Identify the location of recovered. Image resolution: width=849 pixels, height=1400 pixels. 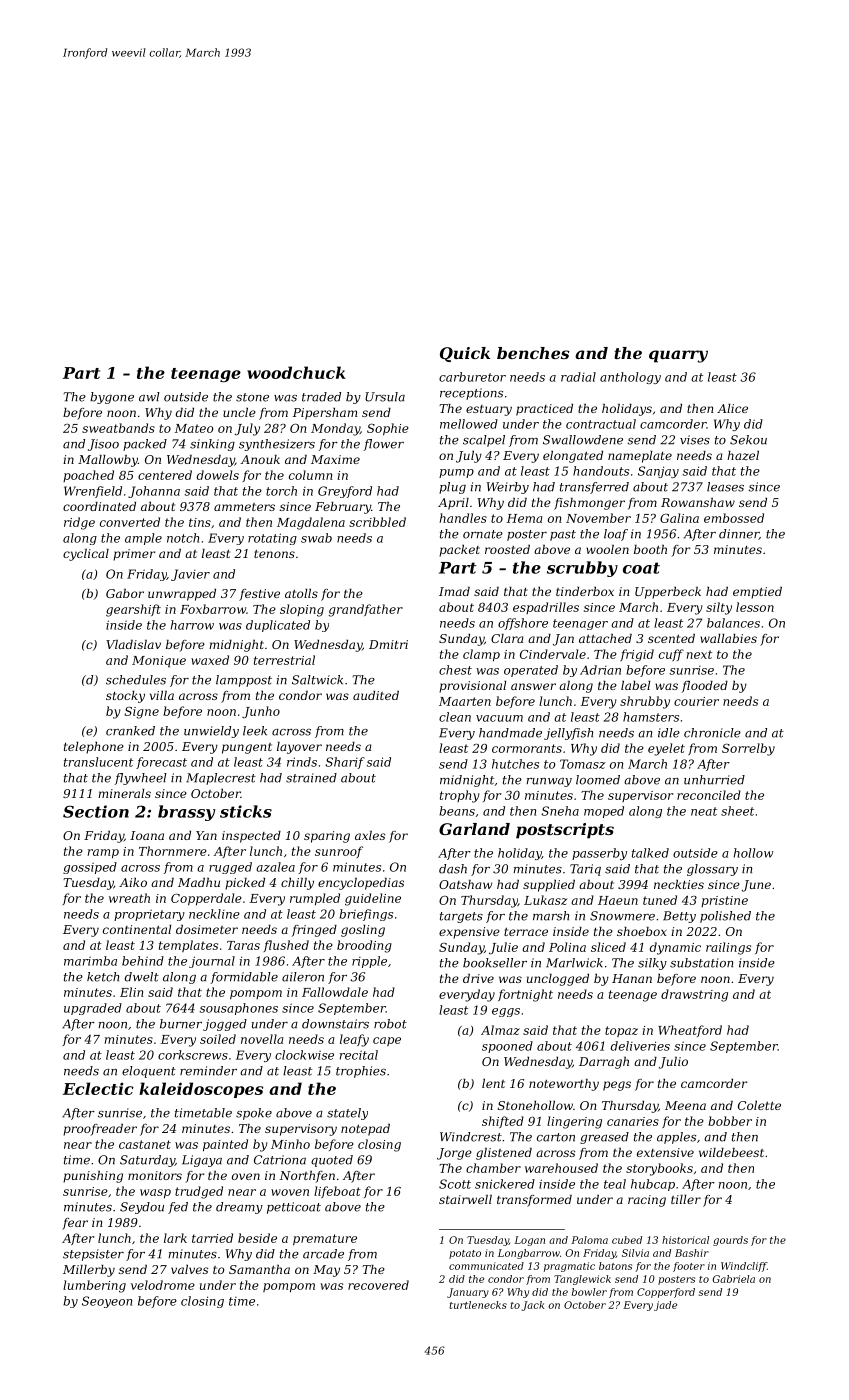
(378, 1285).
